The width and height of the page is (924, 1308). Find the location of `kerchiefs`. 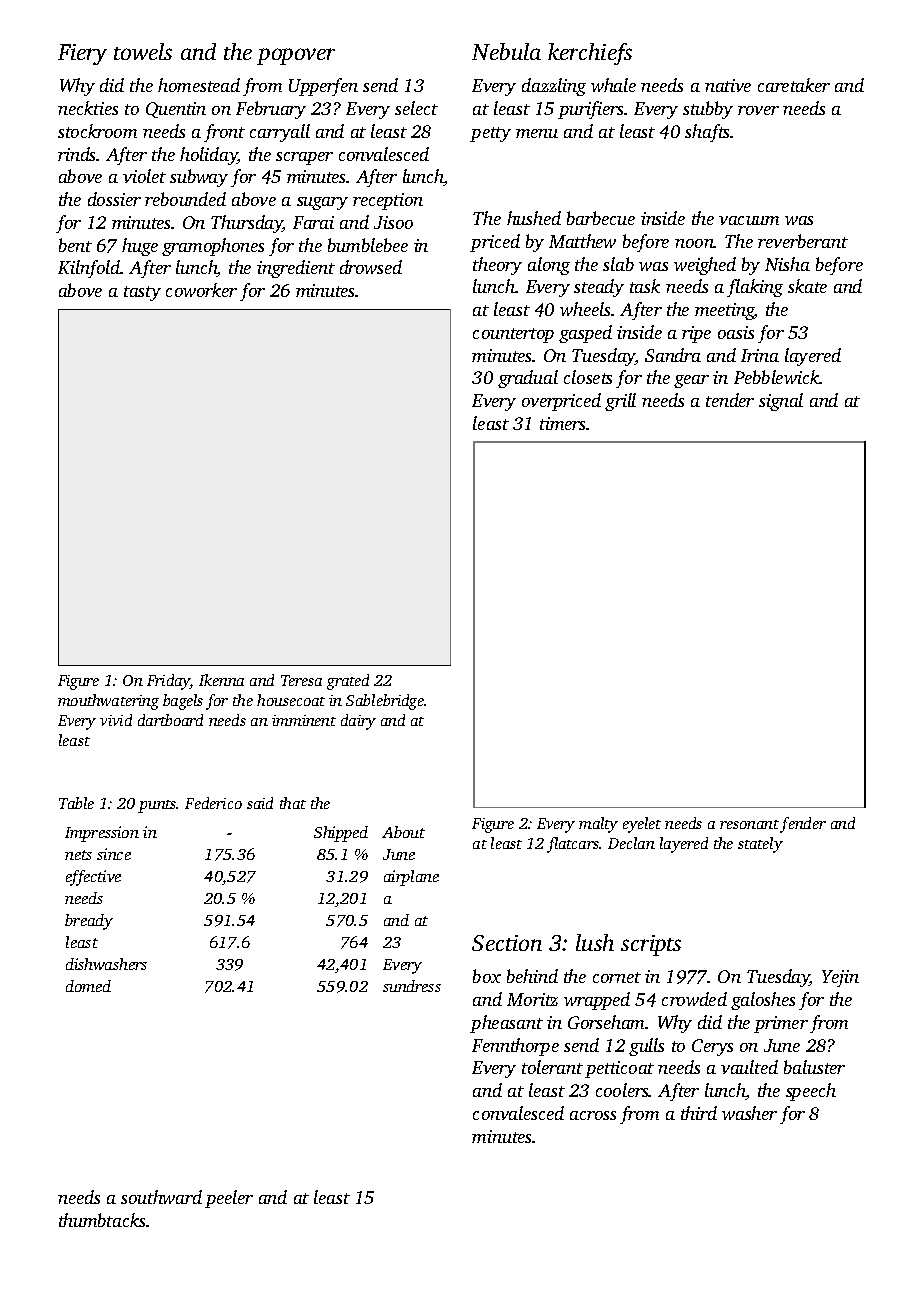

kerchiefs is located at coordinates (590, 54).
